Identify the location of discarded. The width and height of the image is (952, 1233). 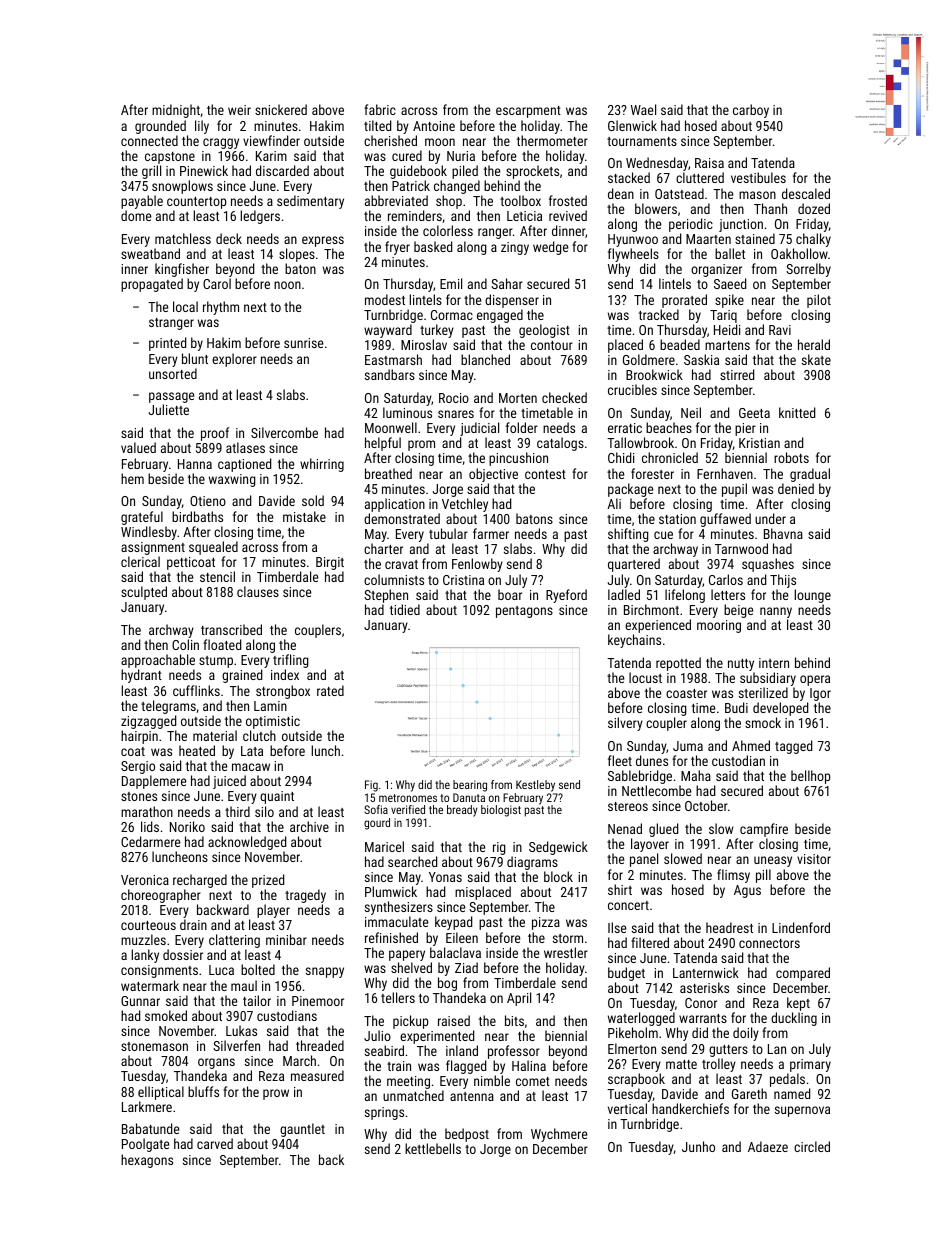
(282, 170).
